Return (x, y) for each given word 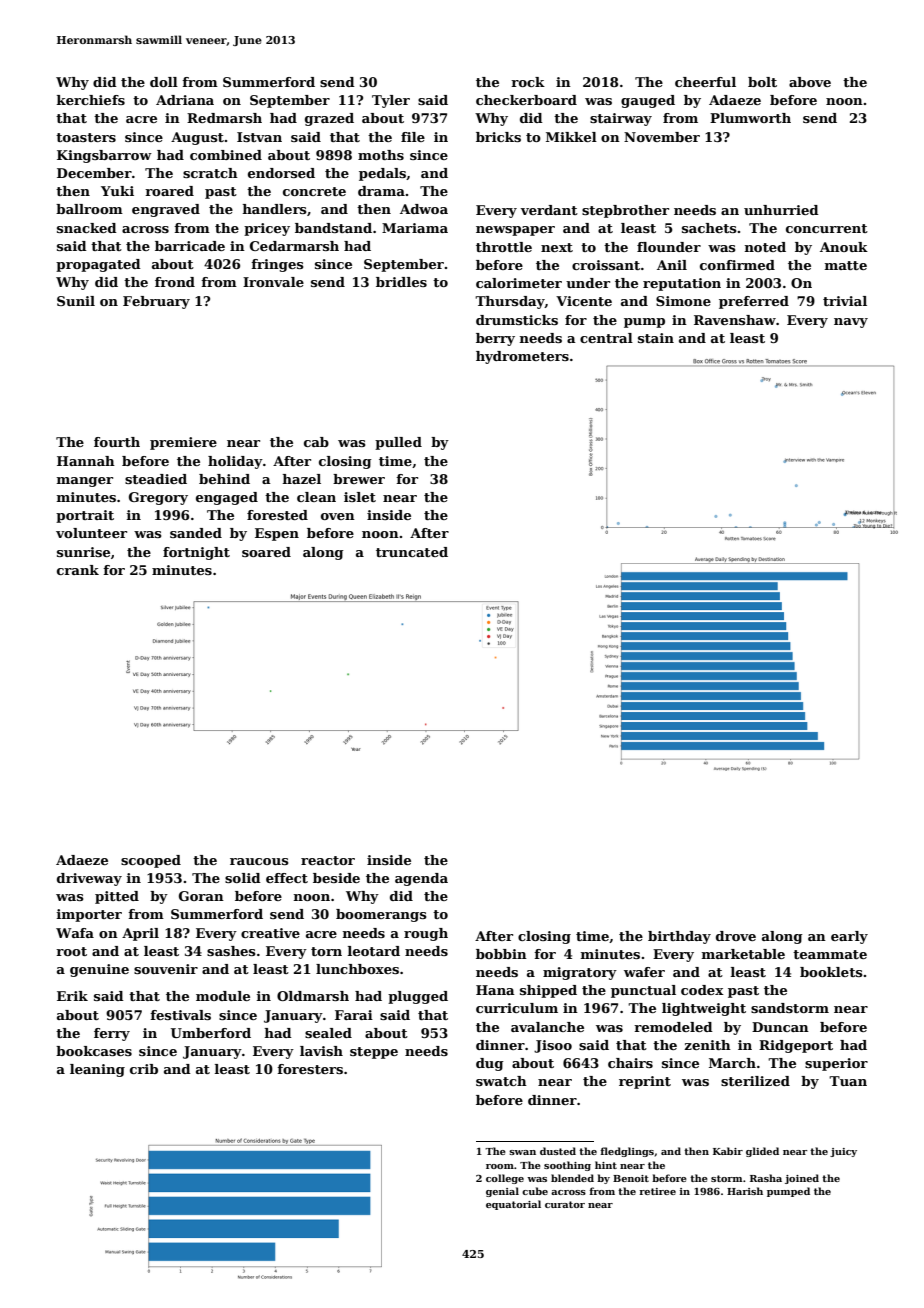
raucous (259, 861)
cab (316, 442)
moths (381, 155)
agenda (421, 879)
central (606, 338)
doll (164, 82)
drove (736, 936)
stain (656, 338)
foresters (310, 1069)
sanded (196, 533)
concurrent (827, 228)
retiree (657, 1191)
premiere (183, 443)
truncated (412, 552)
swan (522, 1152)
